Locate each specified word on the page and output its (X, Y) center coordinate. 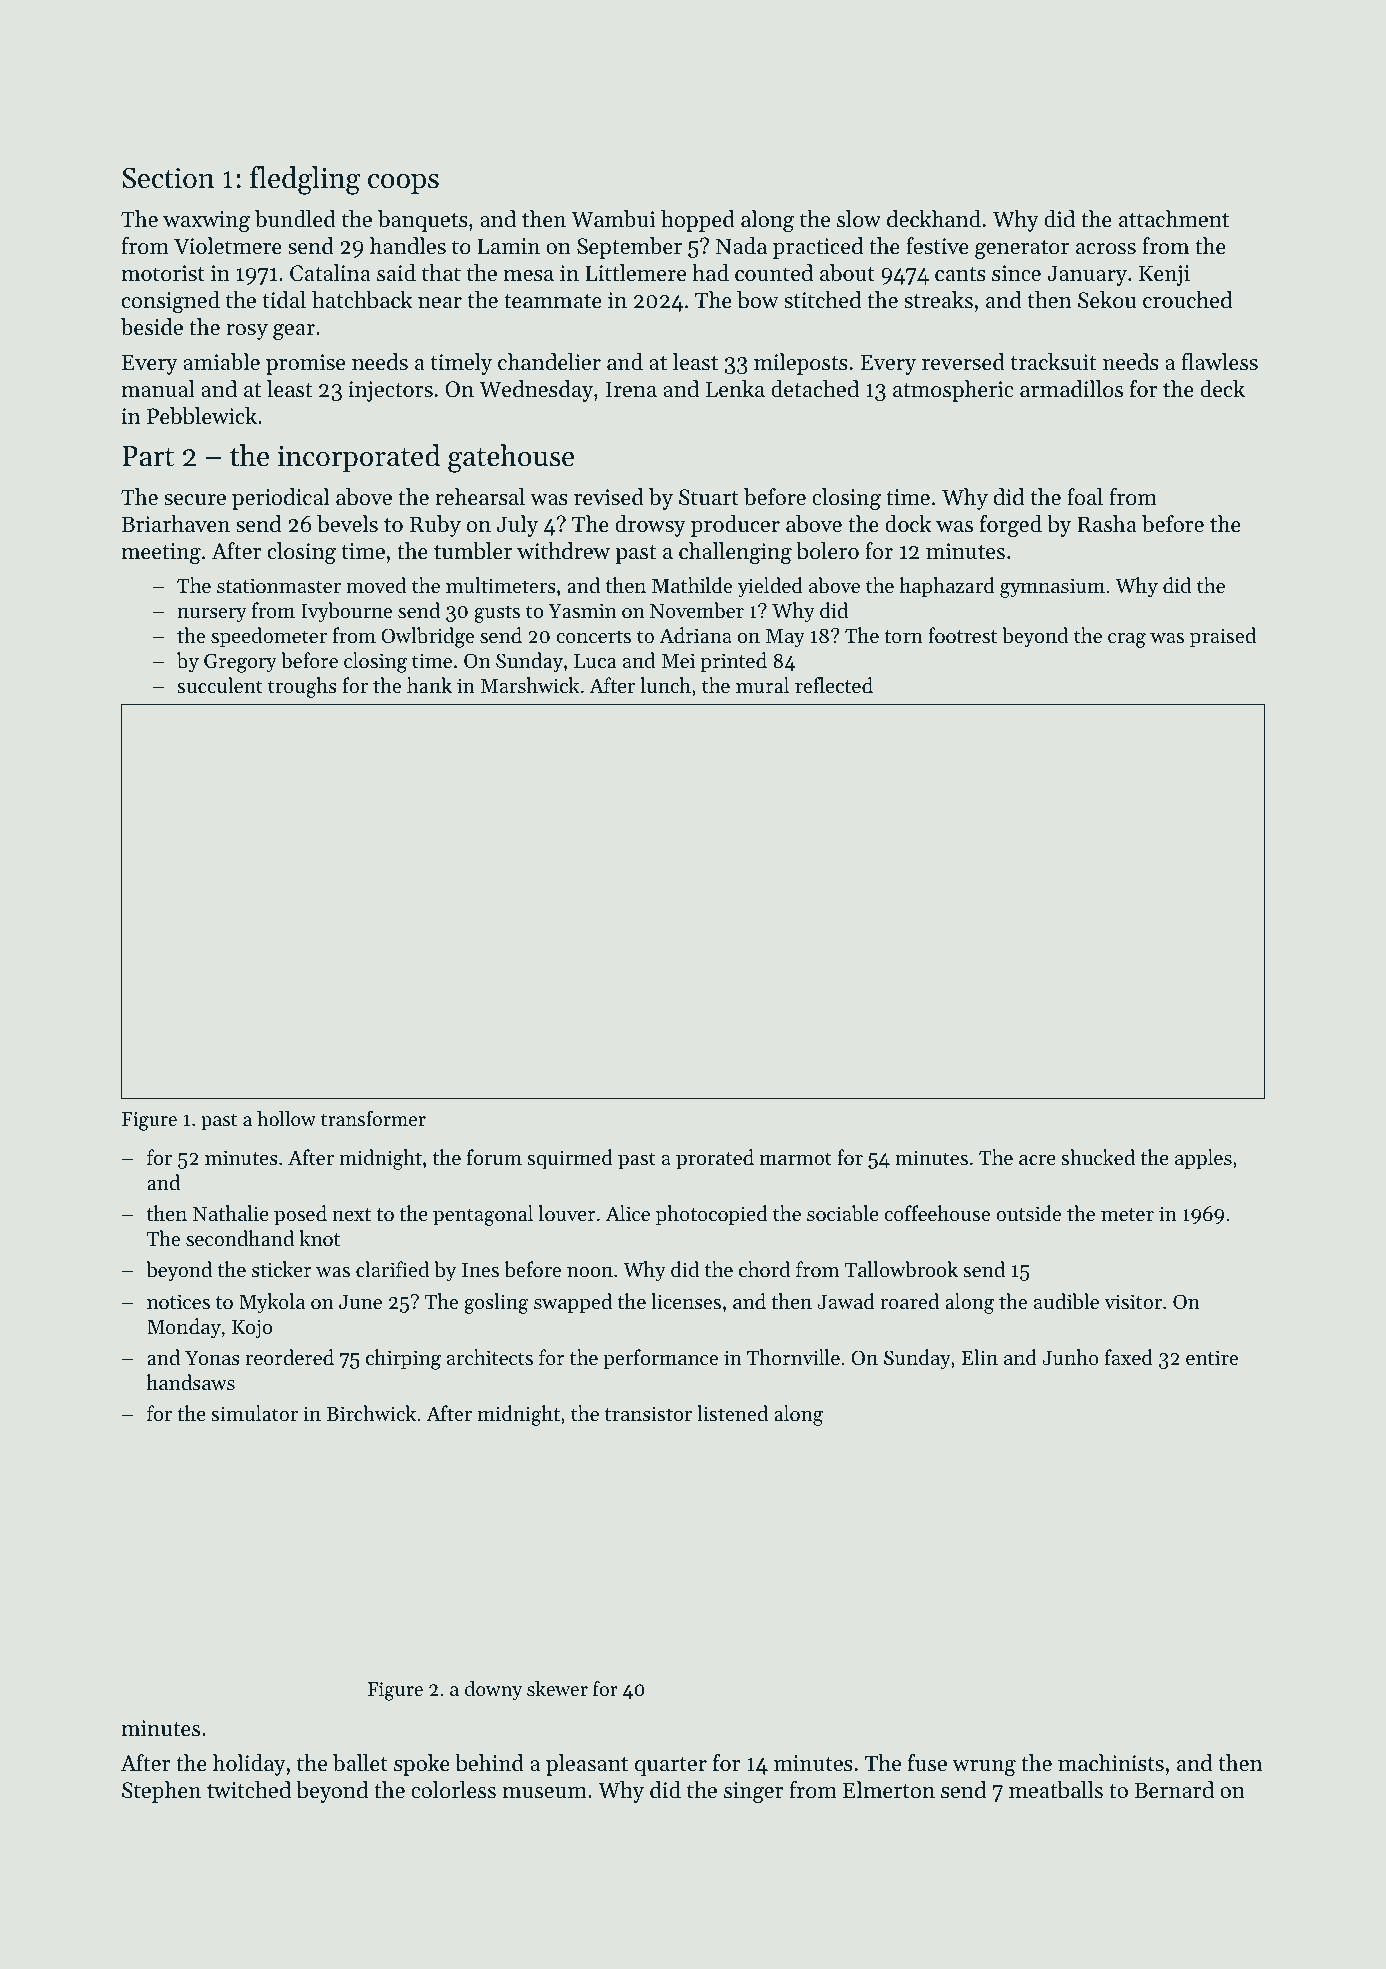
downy (493, 1691)
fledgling (305, 180)
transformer (373, 1119)
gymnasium (1052, 588)
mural (762, 685)
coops (403, 184)
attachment (1174, 219)
